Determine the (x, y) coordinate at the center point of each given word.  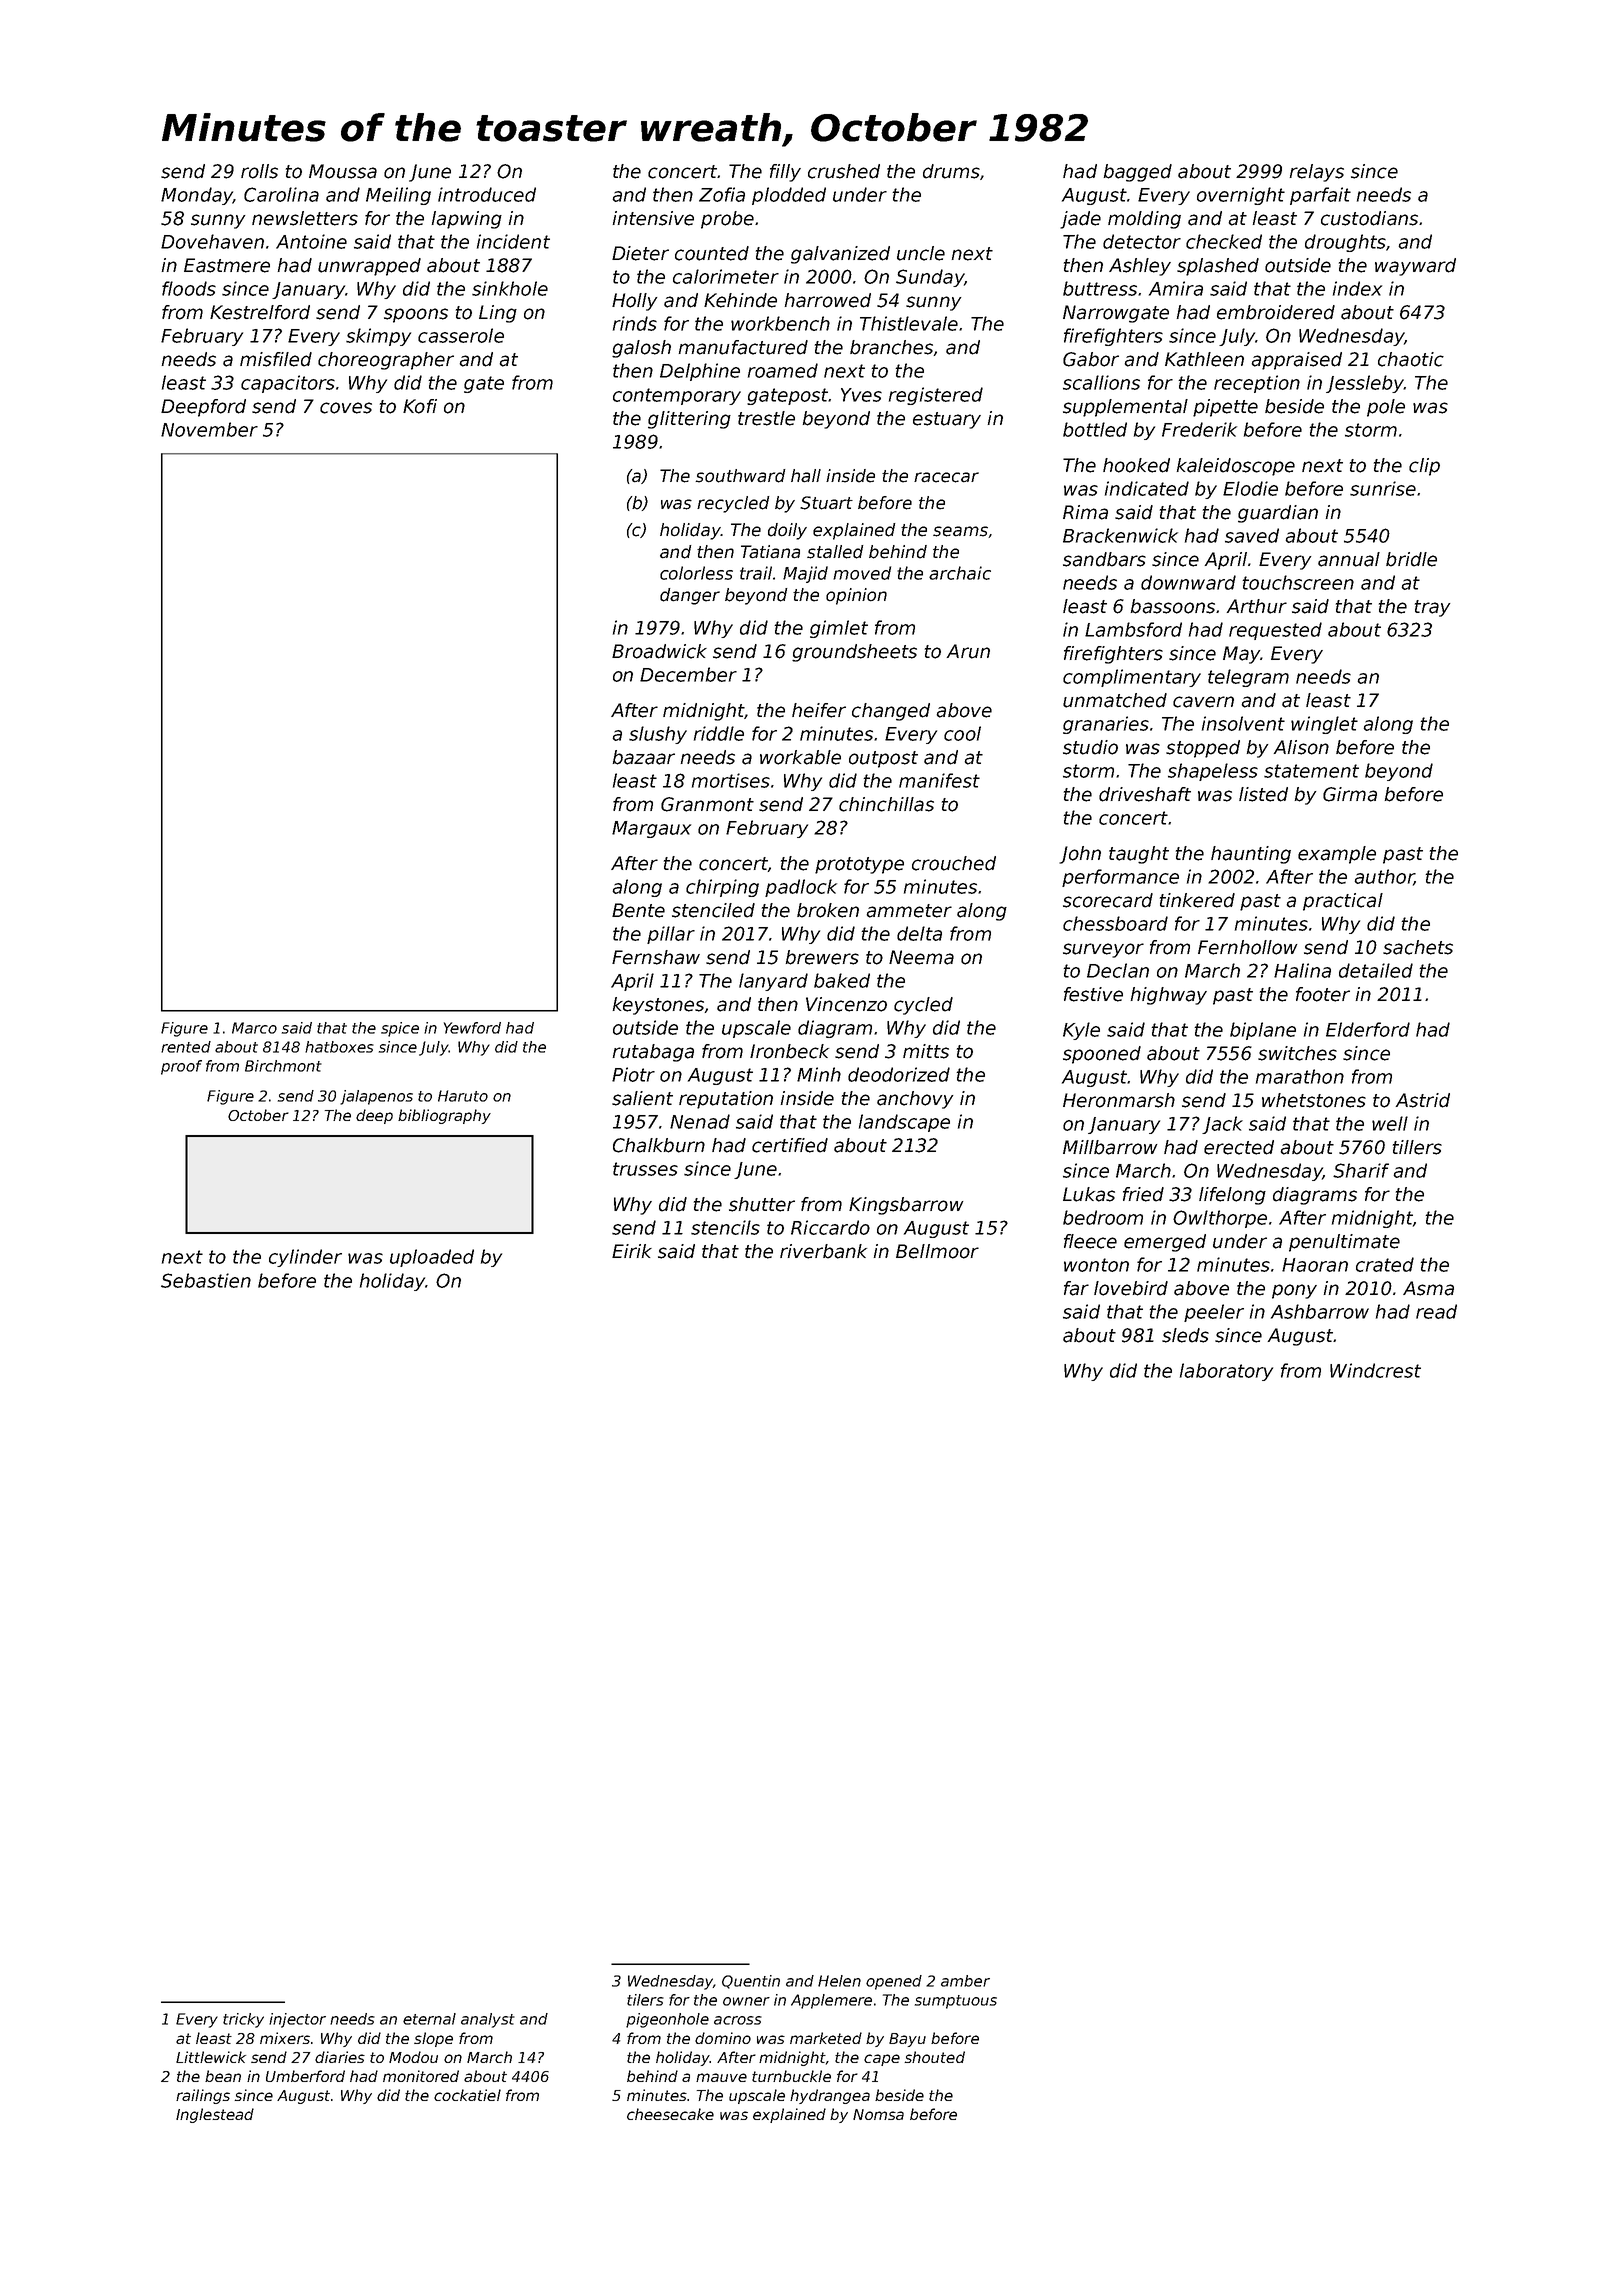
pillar (671, 935)
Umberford (305, 2076)
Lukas (1089, 1194)
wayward (1415, 267)
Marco (254, 1028)
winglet (1324, 725)
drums (951, 171)
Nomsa (878, 2114)
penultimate (1344, 1243)
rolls (259, 171)
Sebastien (206, 1280)
